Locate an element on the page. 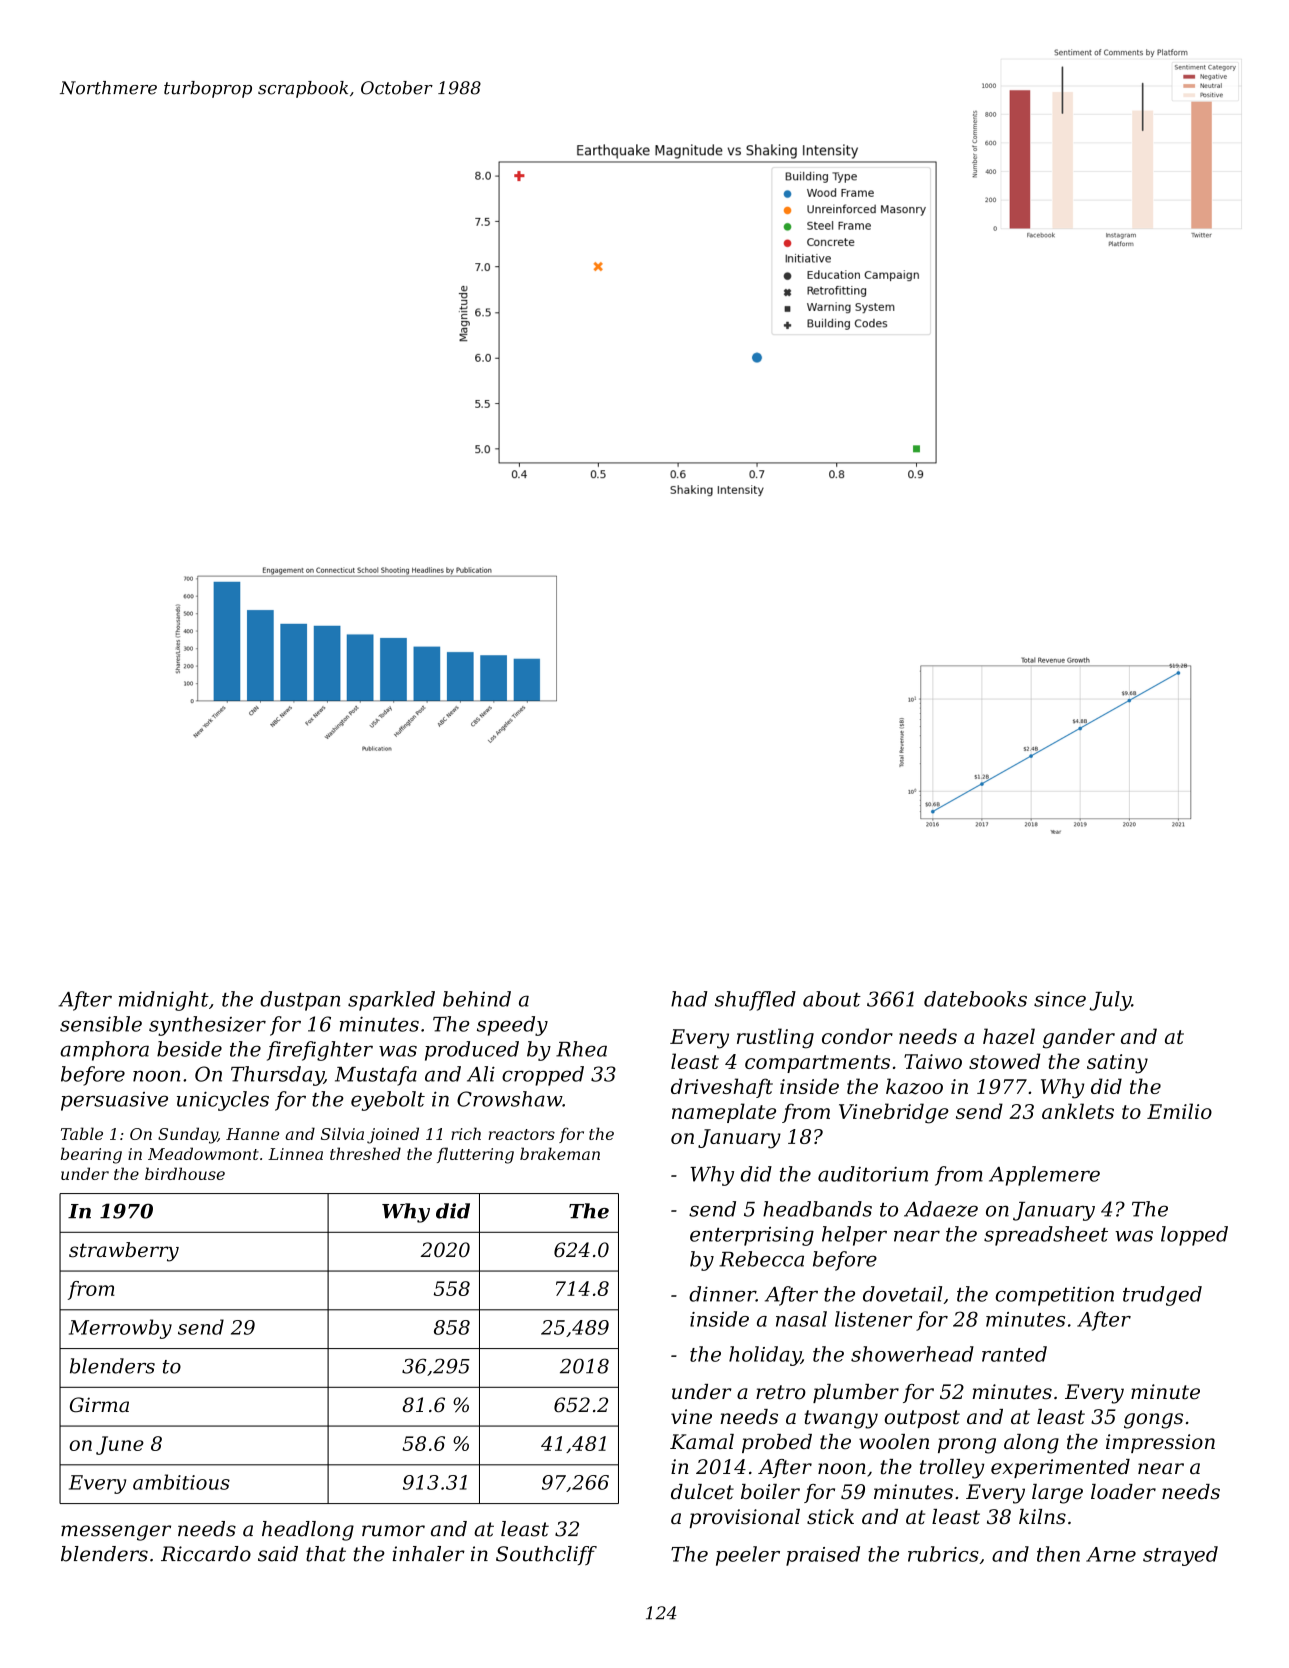 This image has width=1289, height=1668. beside is located at coordinates (189, 1049).
